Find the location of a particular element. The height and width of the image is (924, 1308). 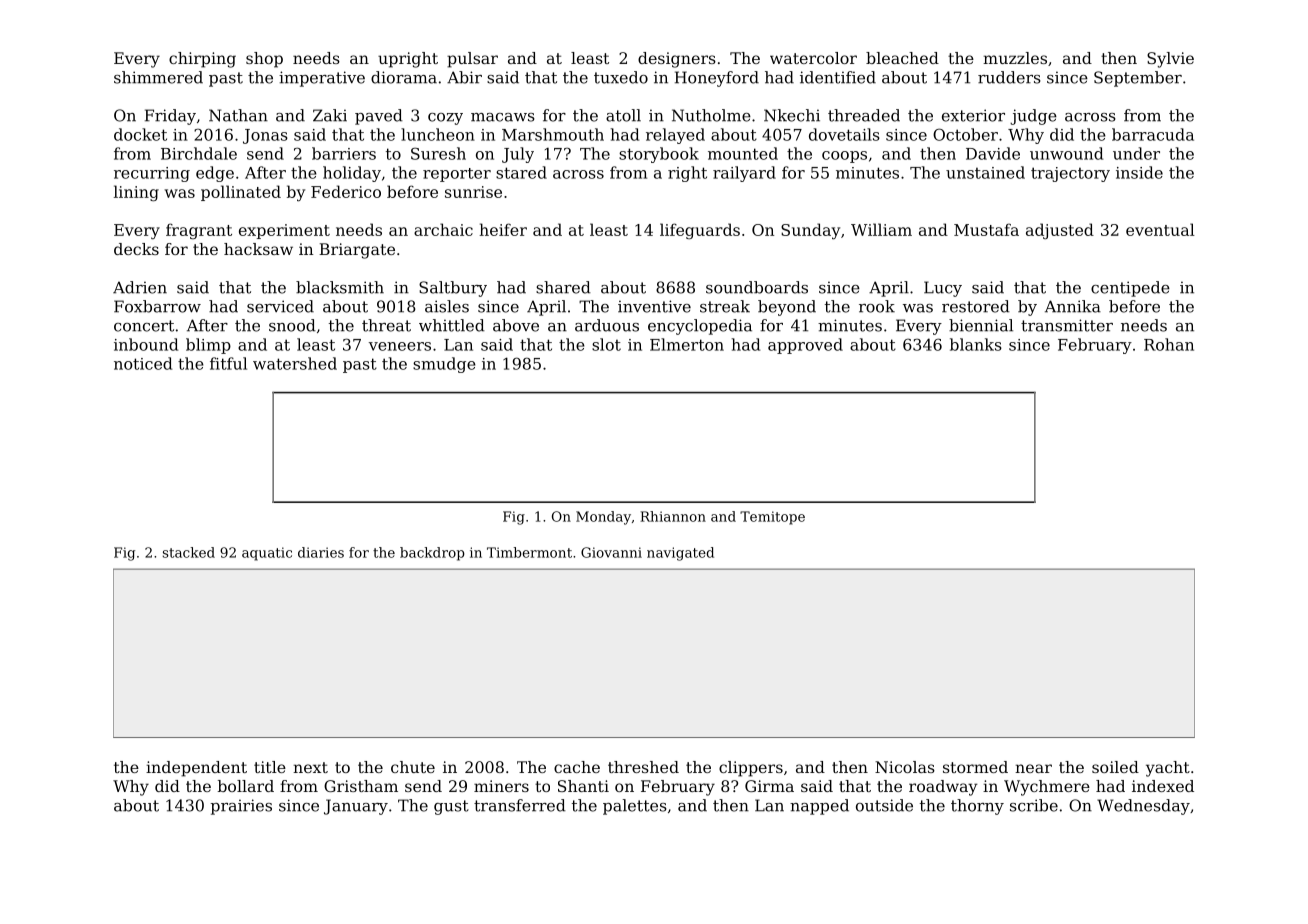

under is located at coordinates (1136, 153).
